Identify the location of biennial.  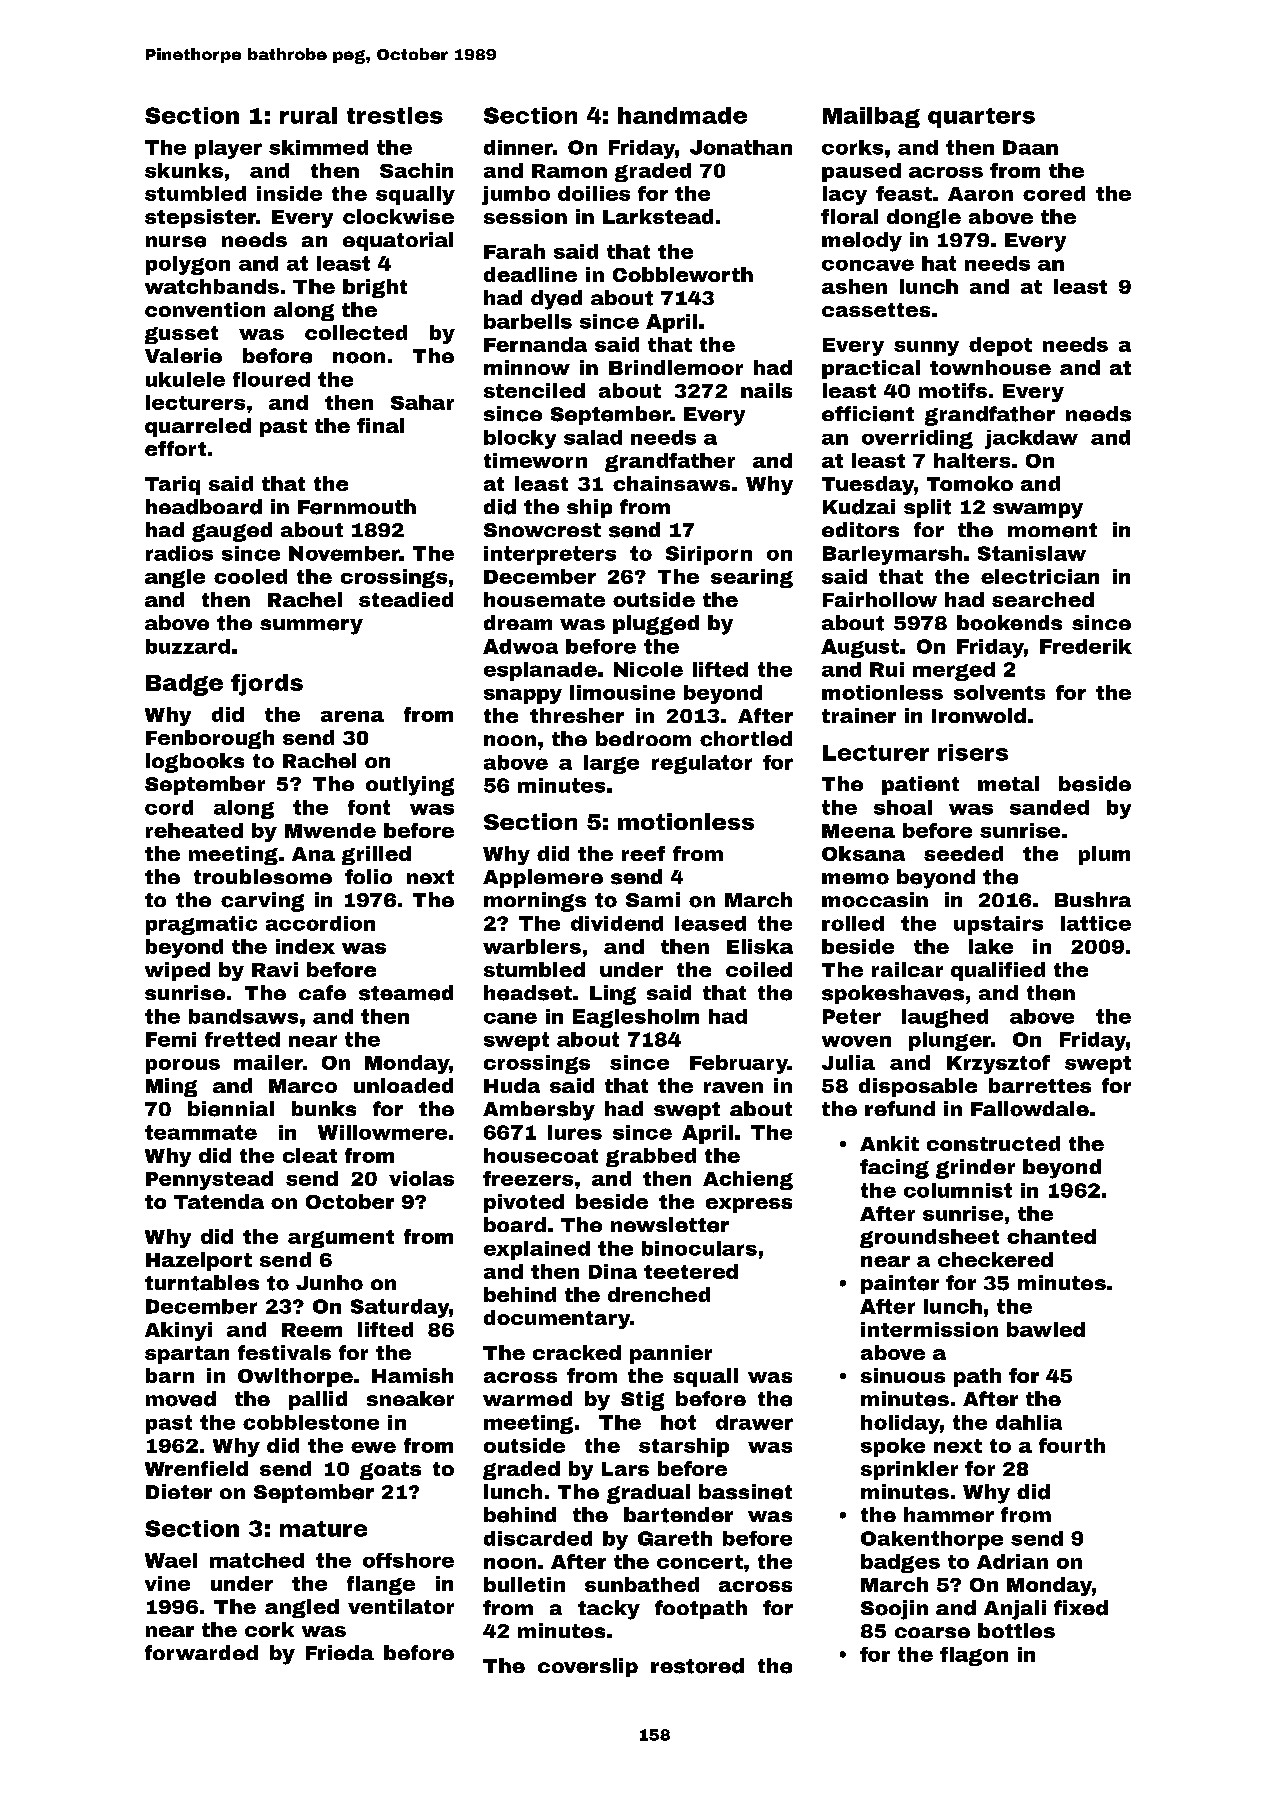
(231, 1109).
